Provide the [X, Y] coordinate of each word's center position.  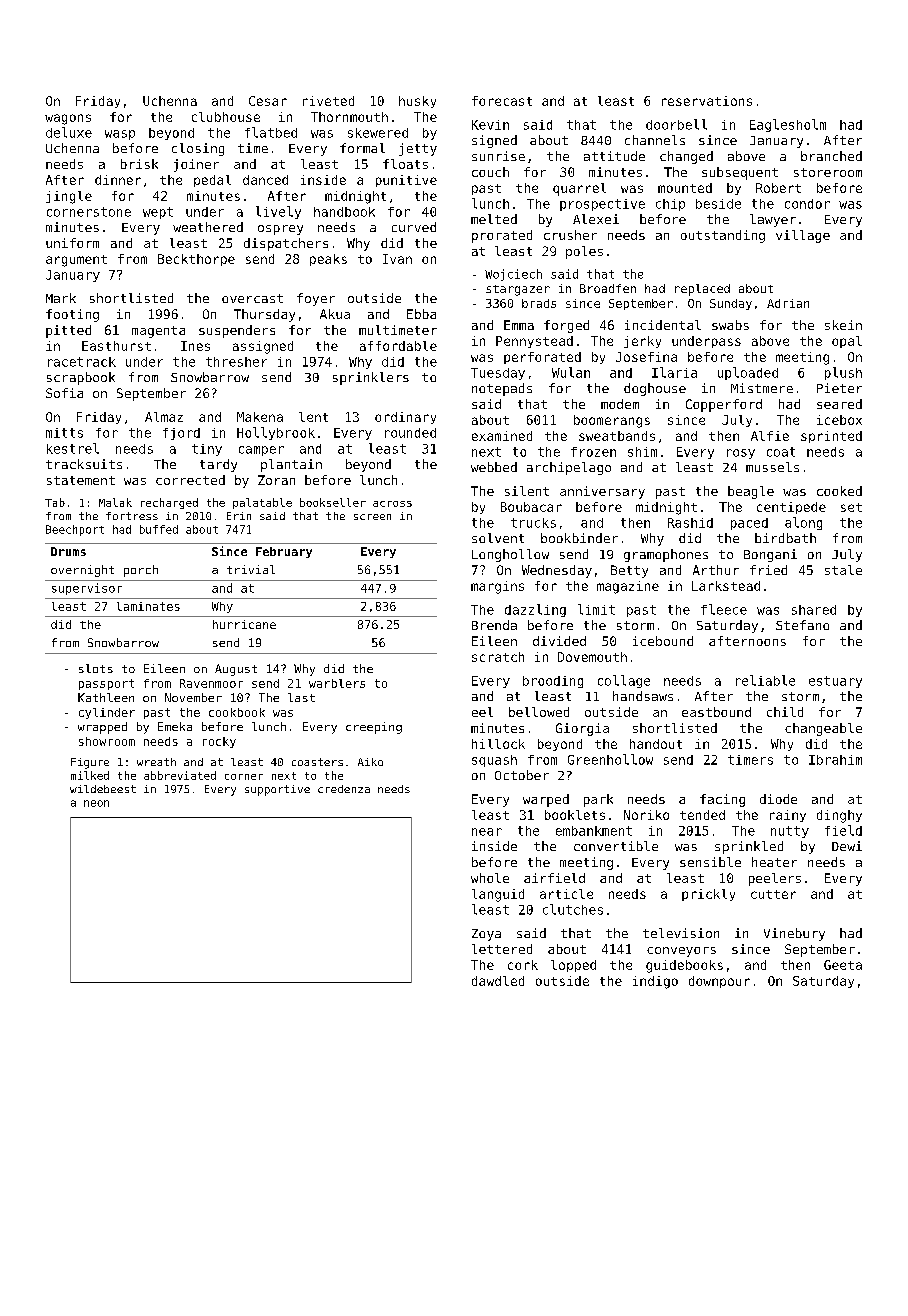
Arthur [716, 570]
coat [781, 452]
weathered [208, 227]
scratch [498, 657]
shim [642, 452]
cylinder [107, 713]
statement [81, 480]
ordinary [405, 418]
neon [96, 803]
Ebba [421, 314]
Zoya [486, 935]
